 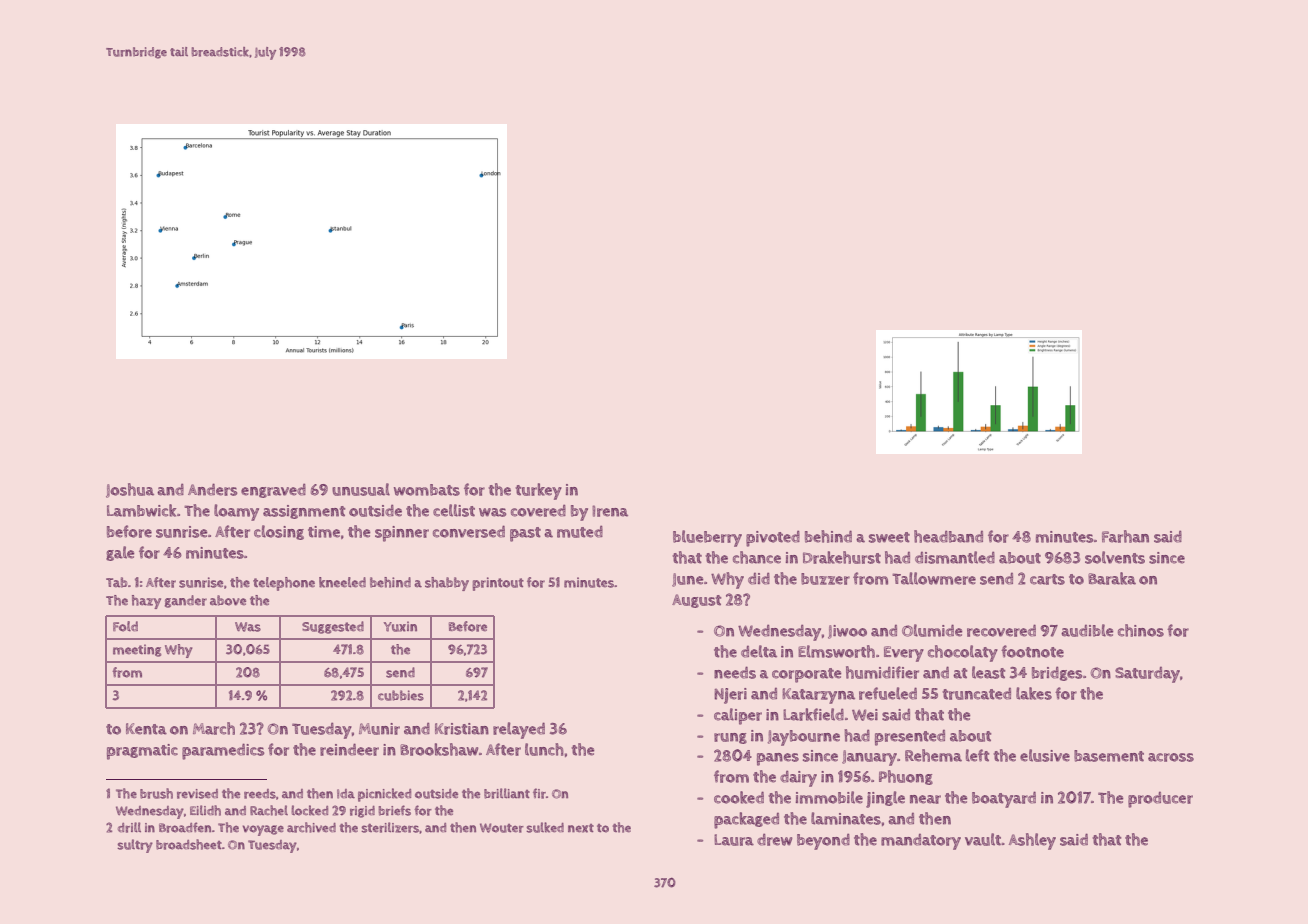 I want to click on wombats, so click(x=427, y=490).
